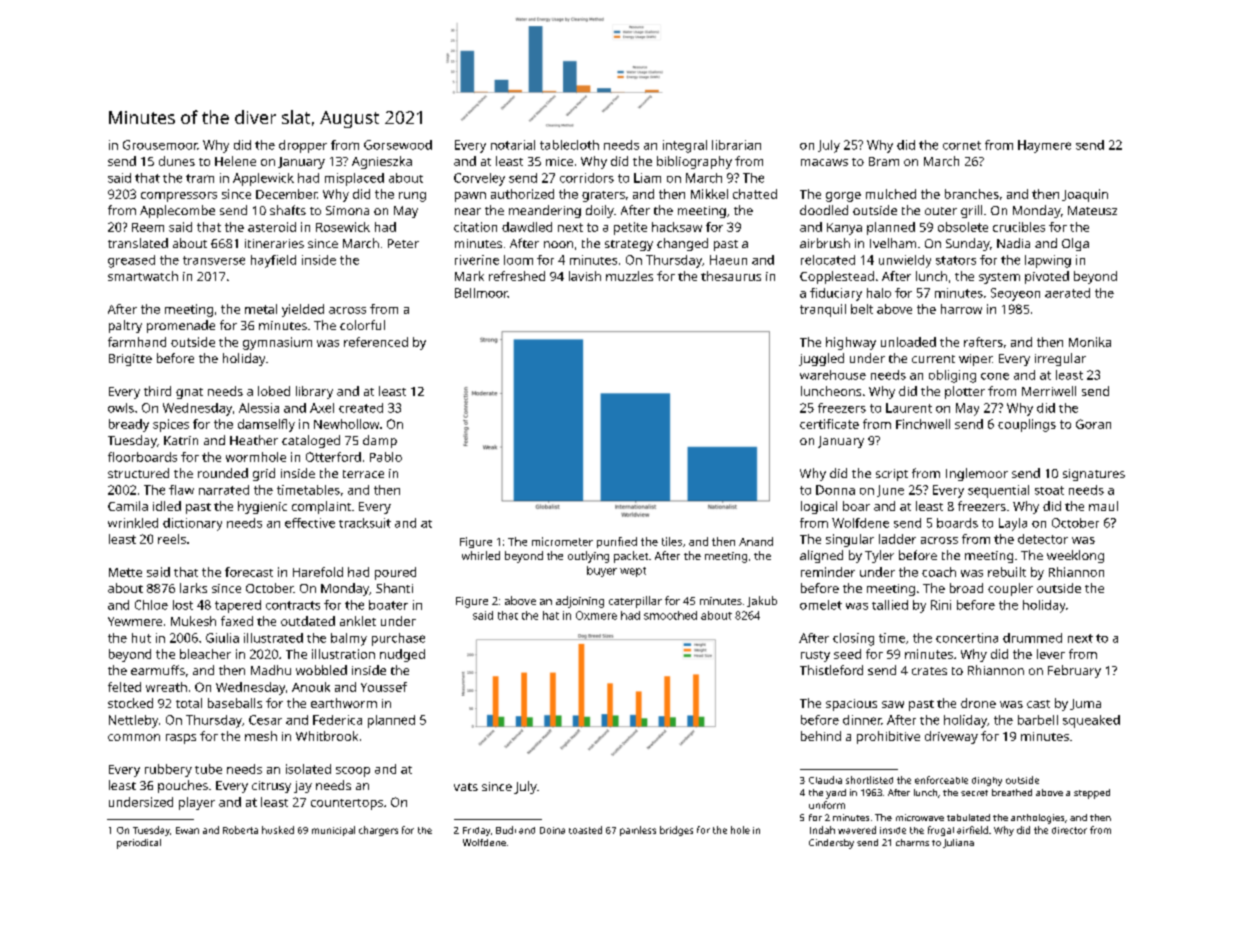 This page has width=1233, height=952. Describe the element at coordinates (853, 639) in the page. I see `closing` at that location.
